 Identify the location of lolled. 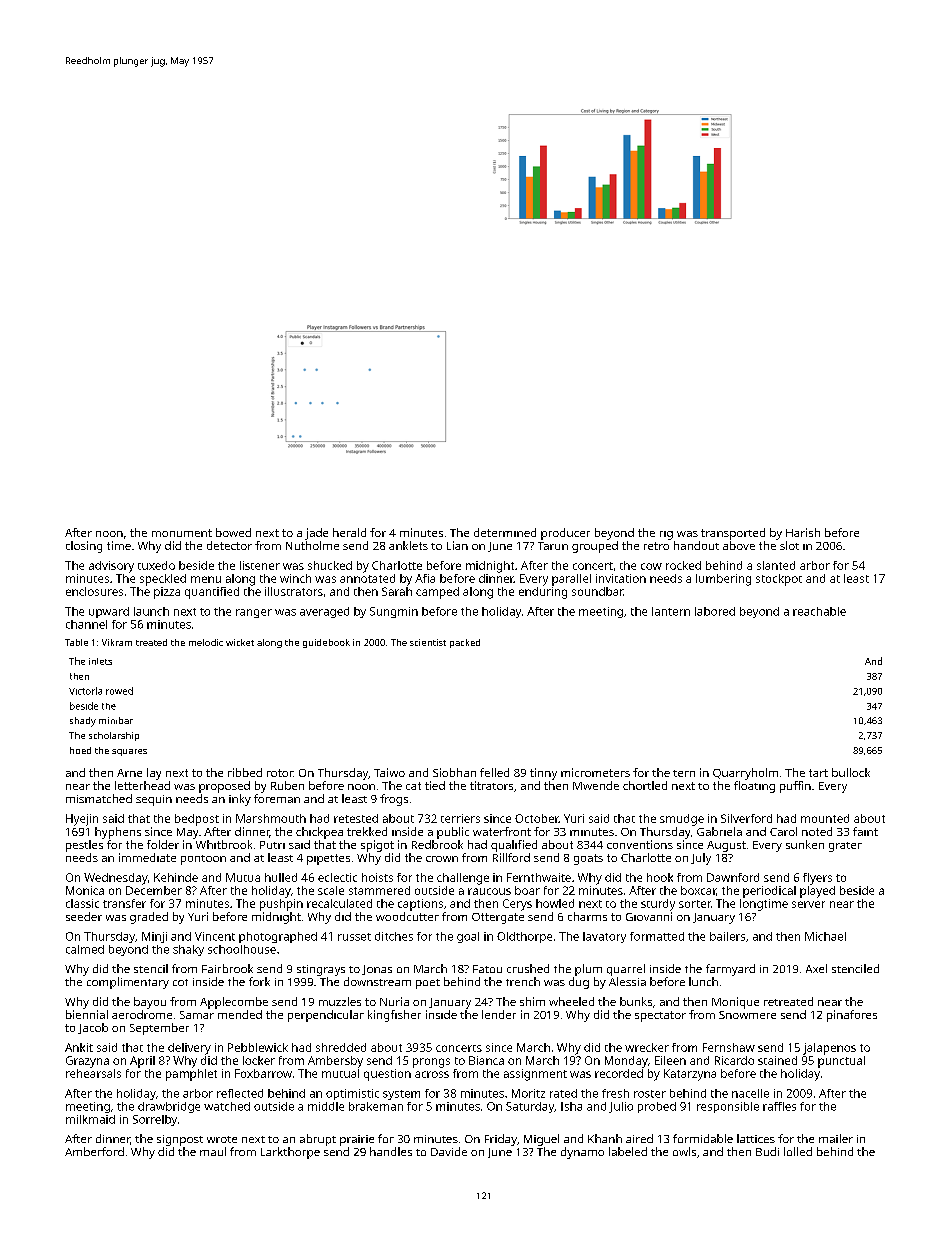
(798, 1151).
